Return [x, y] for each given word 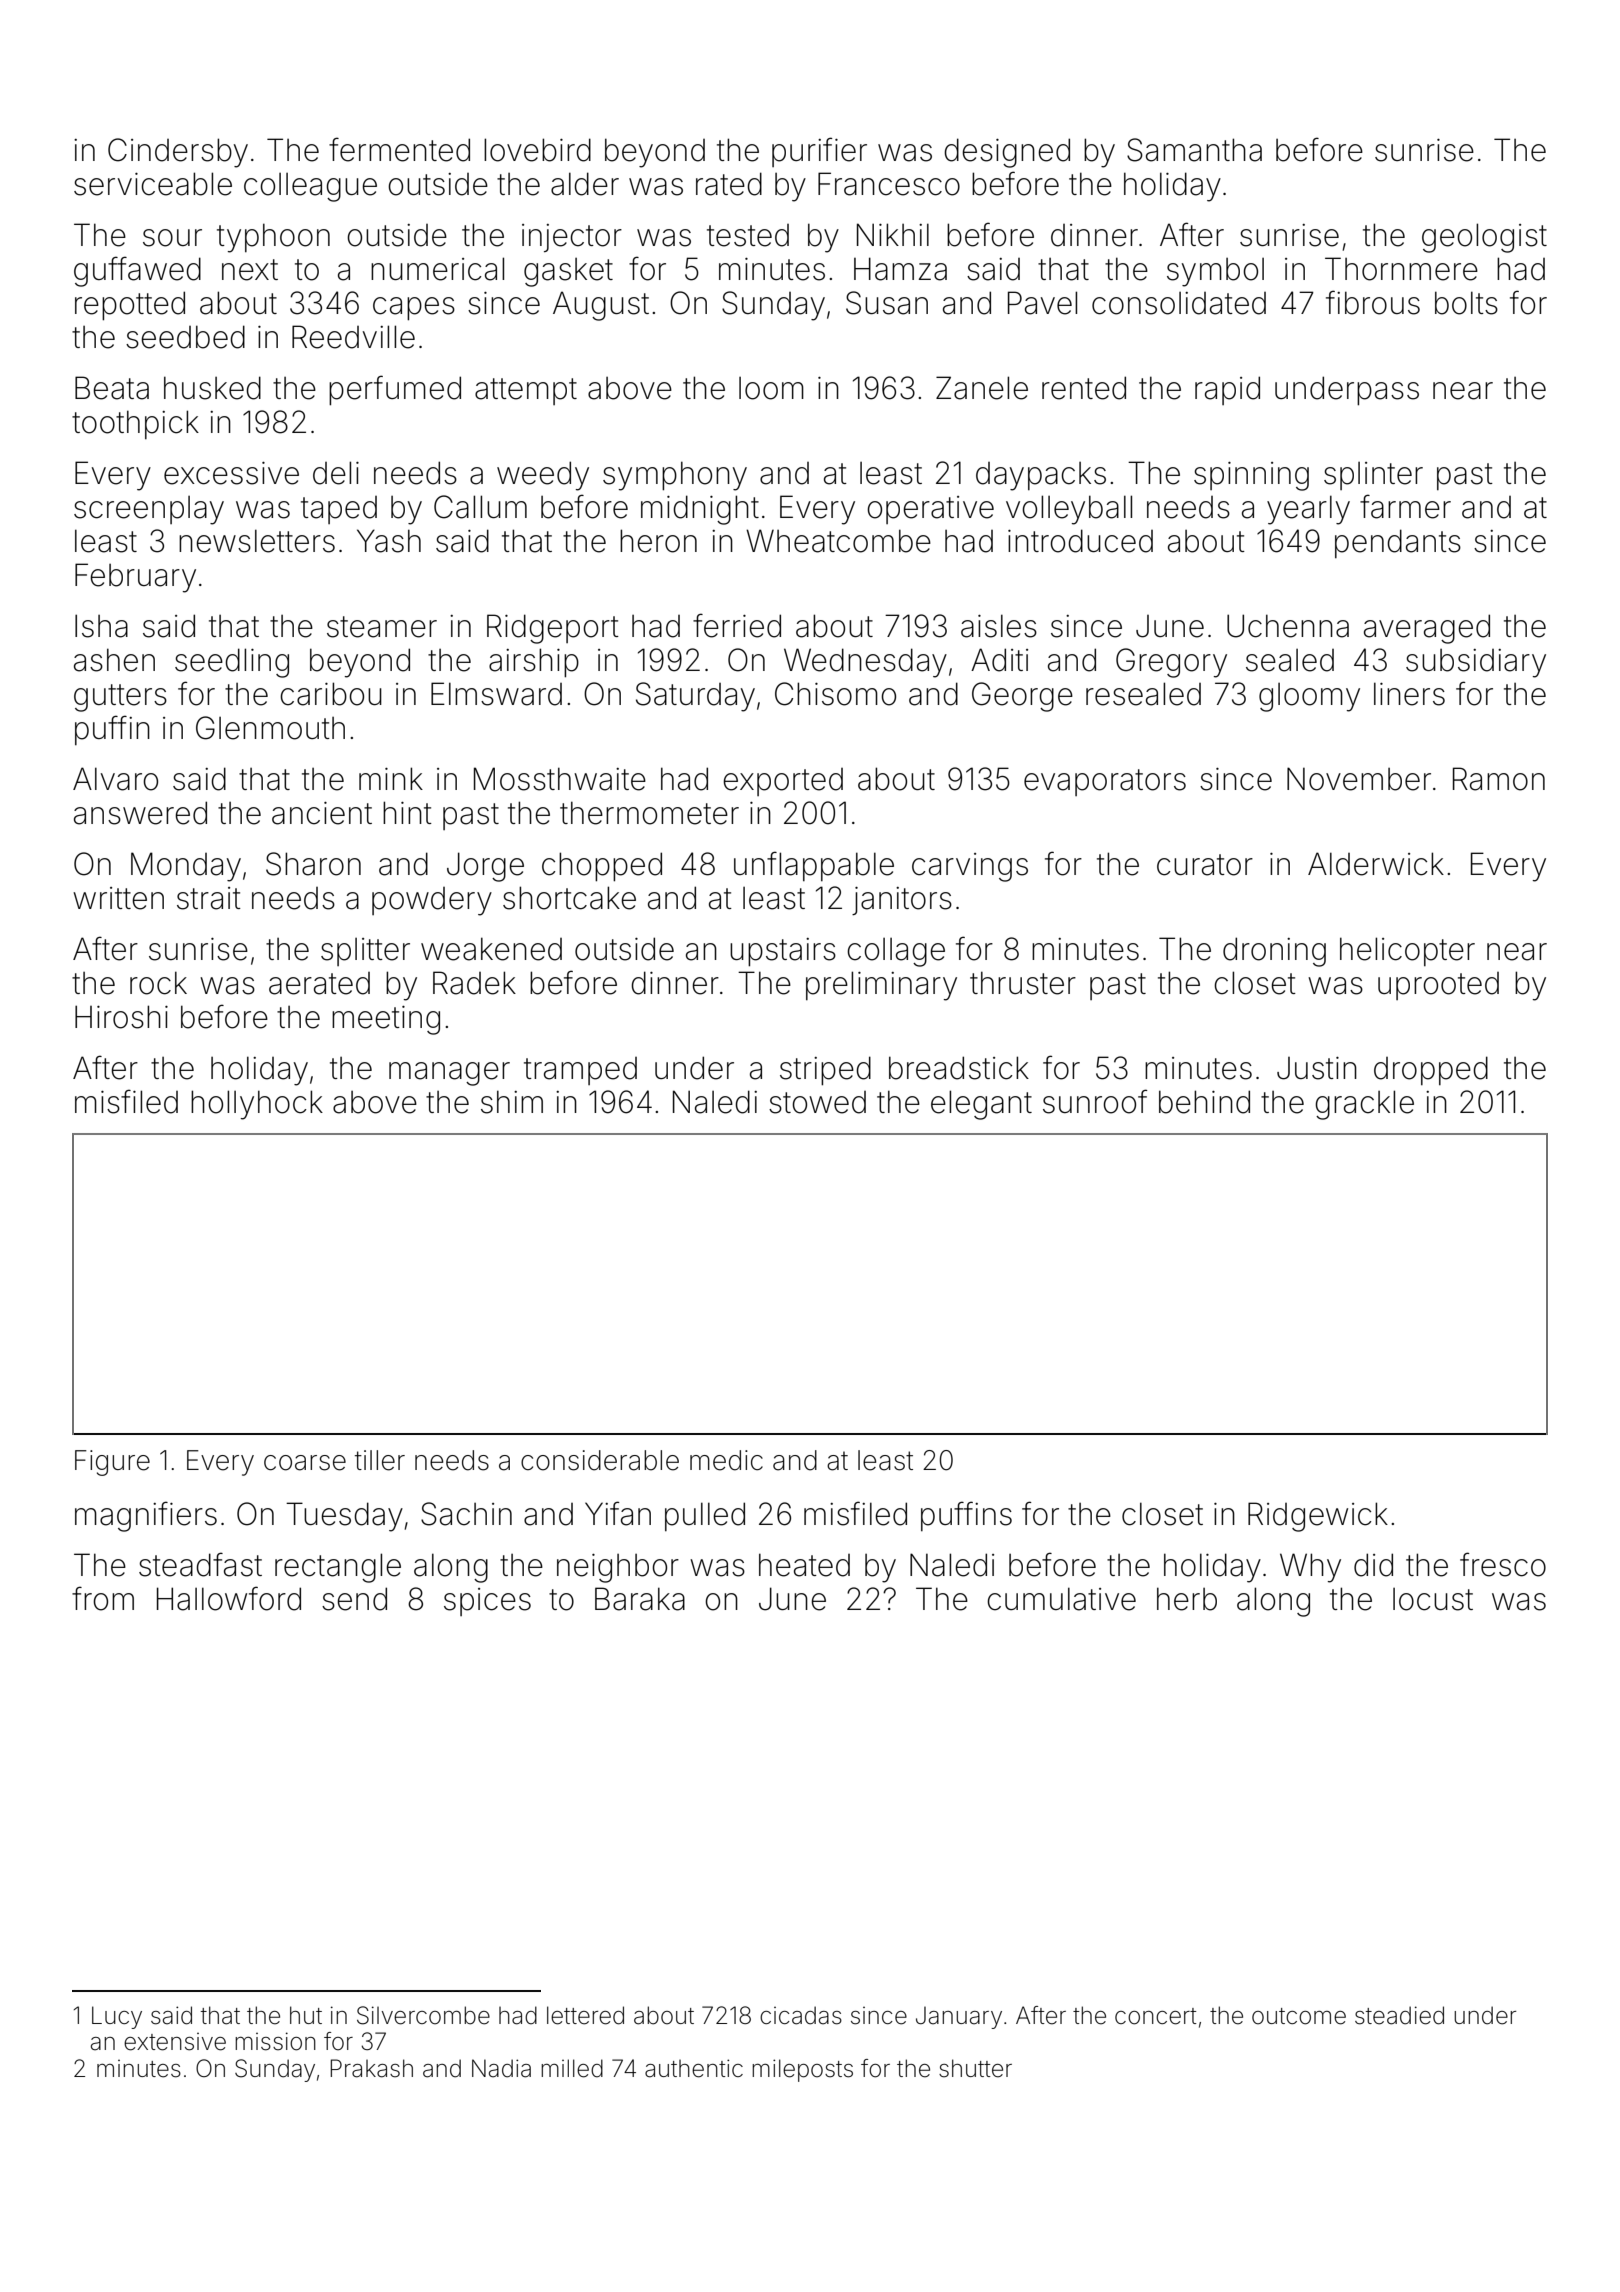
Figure [112, 1463]
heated [804, 1565]
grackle [1364, 1105]
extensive [175, 2042]
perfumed [395, 390]
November [1359, 779]
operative [930, 510]
